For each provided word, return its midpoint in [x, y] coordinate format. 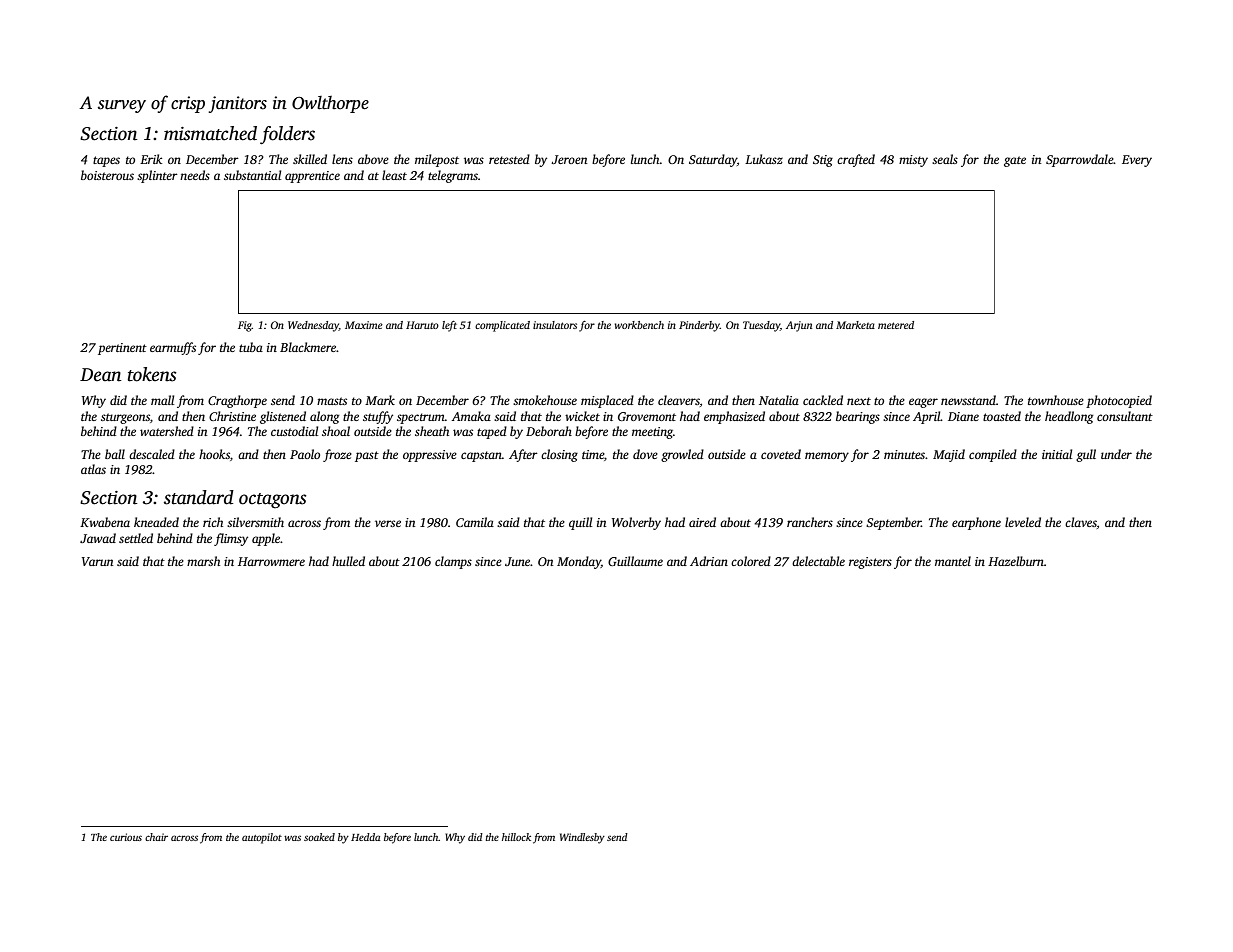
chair [156, 837]
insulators [555, 325]
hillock [516, 837]
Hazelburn [1016, 561]
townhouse [1056, 400]
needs [195, 175]
